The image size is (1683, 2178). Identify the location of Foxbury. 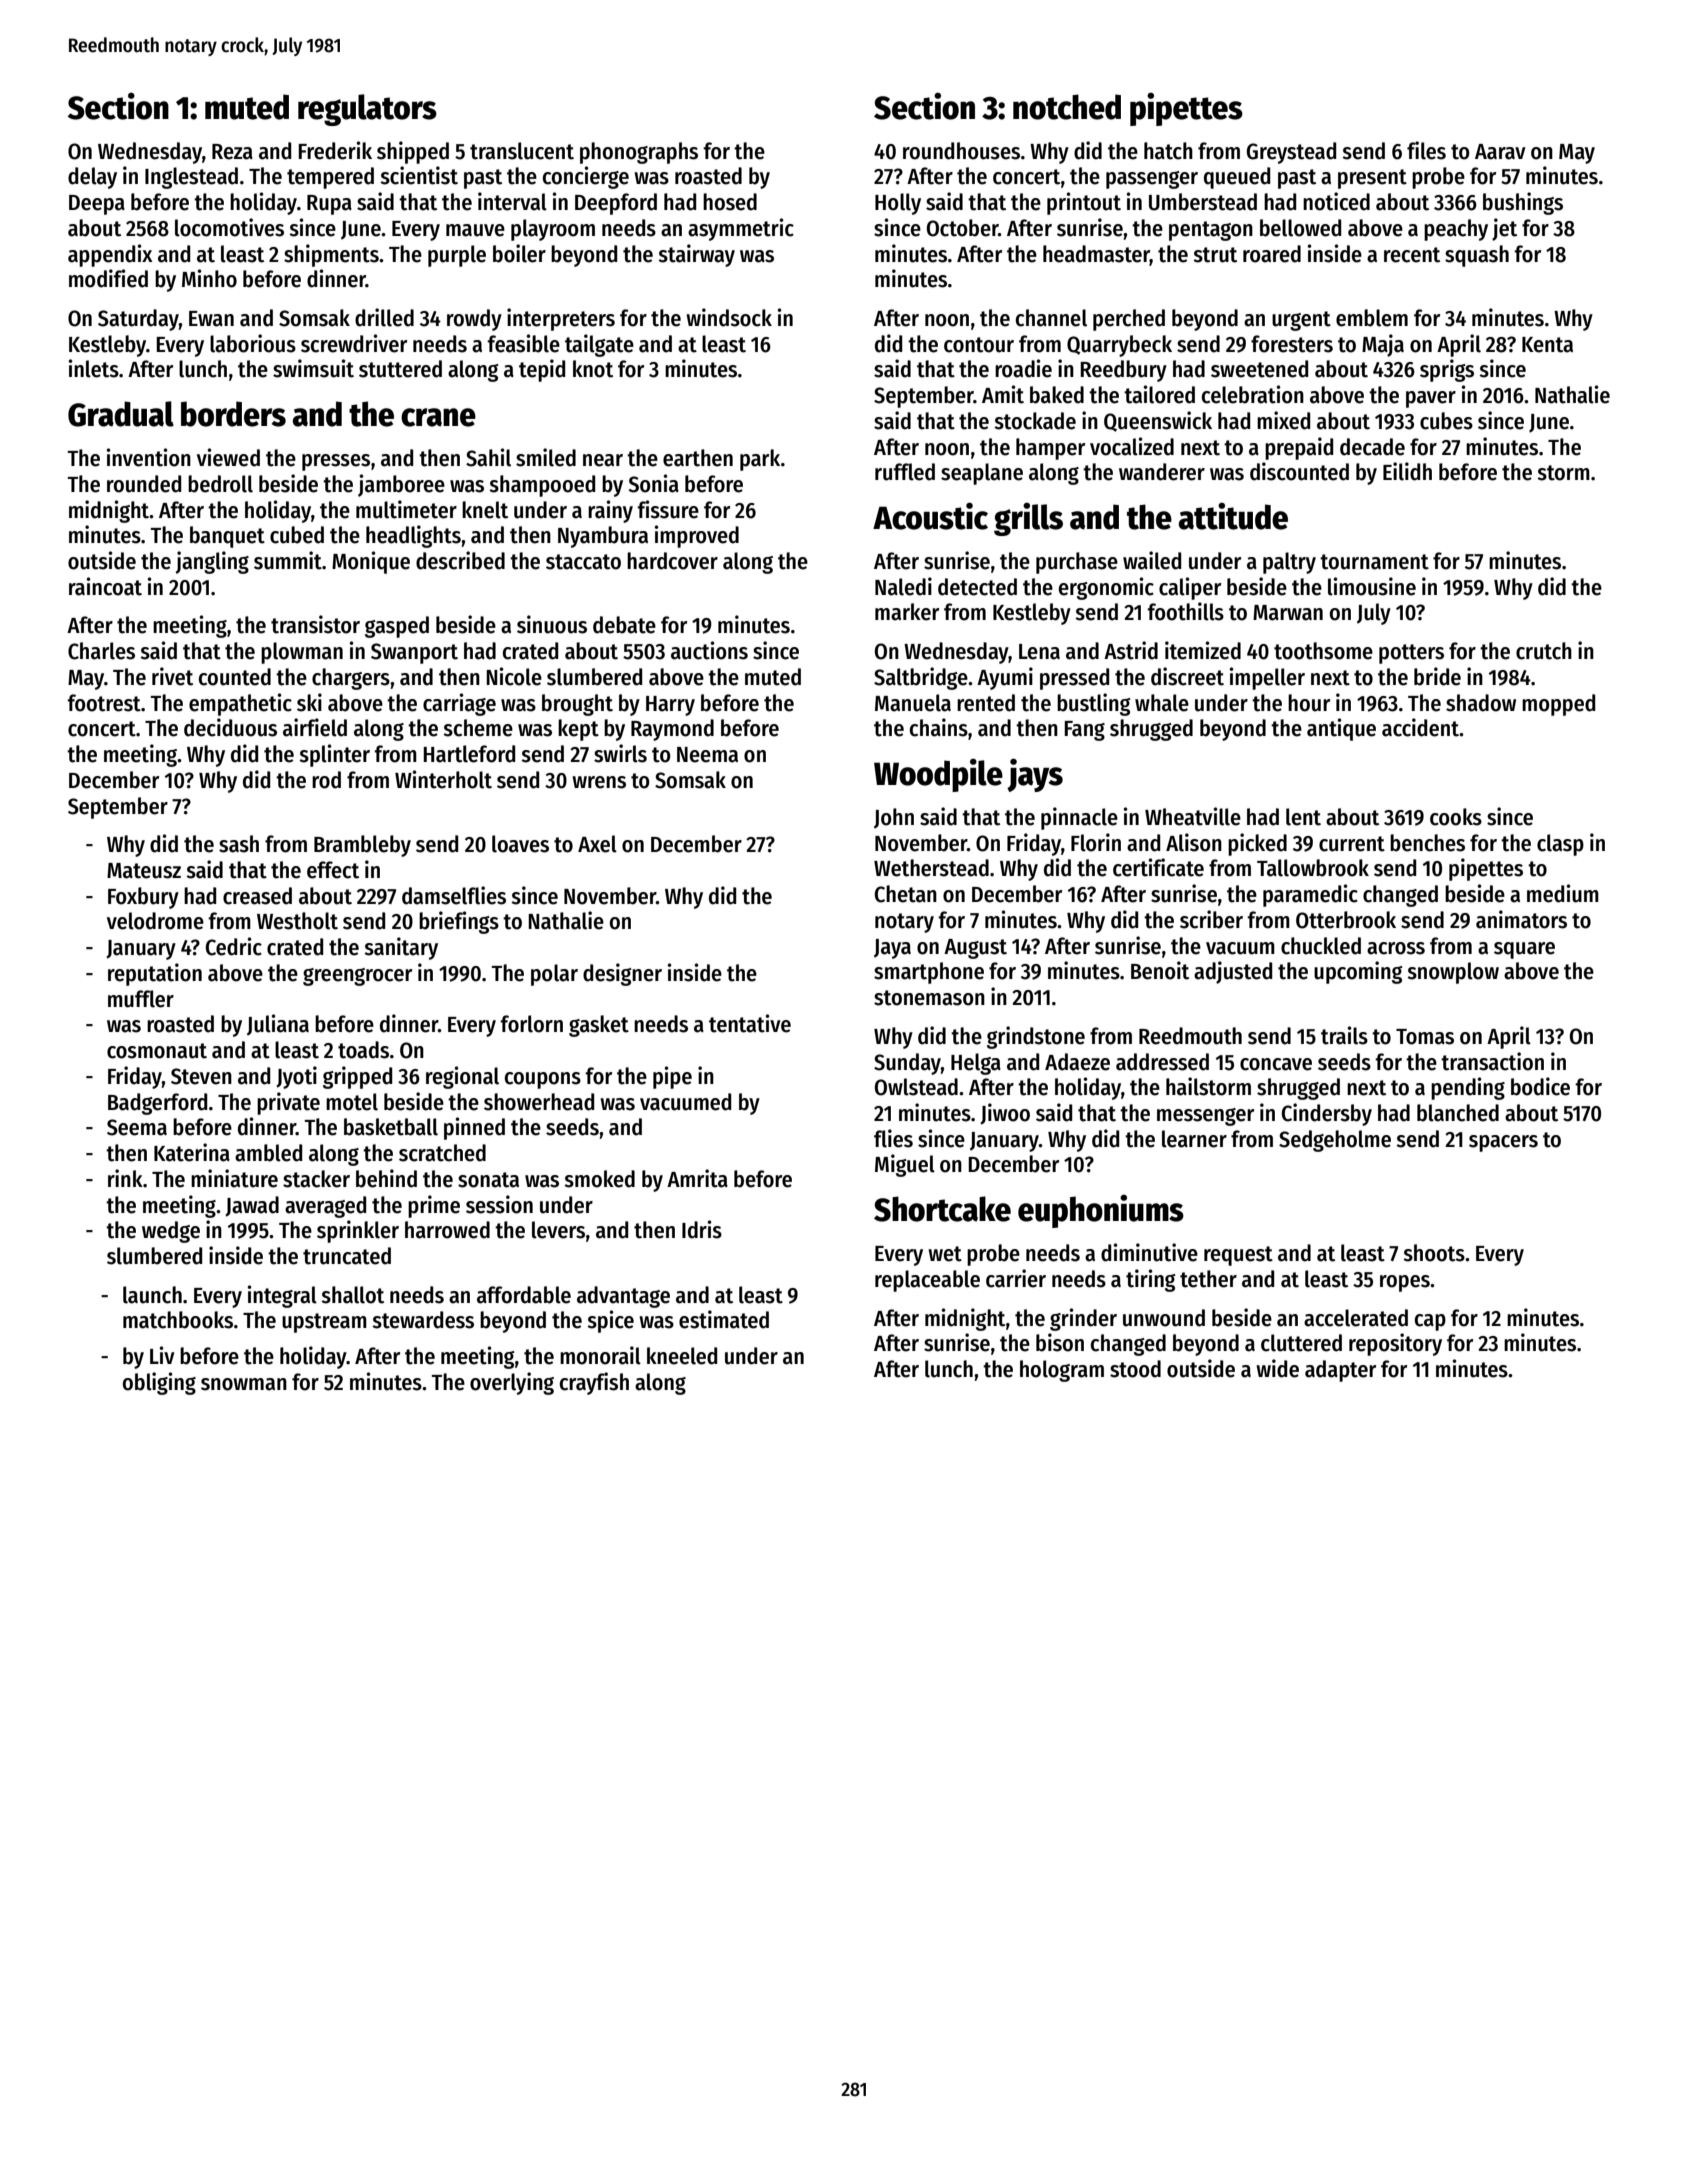
(143, 898).
